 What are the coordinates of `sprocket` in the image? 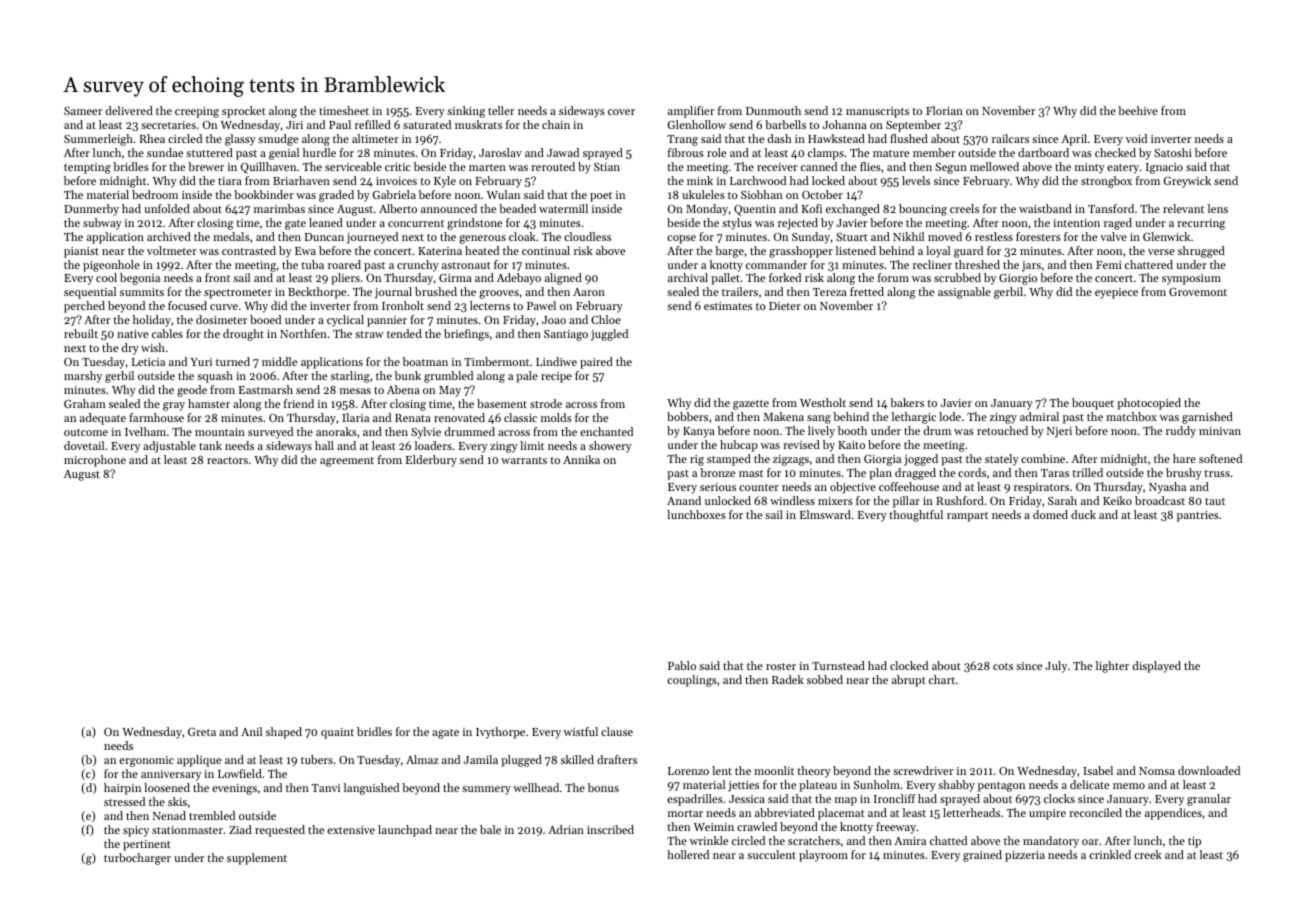 It's located at (244, 112).
